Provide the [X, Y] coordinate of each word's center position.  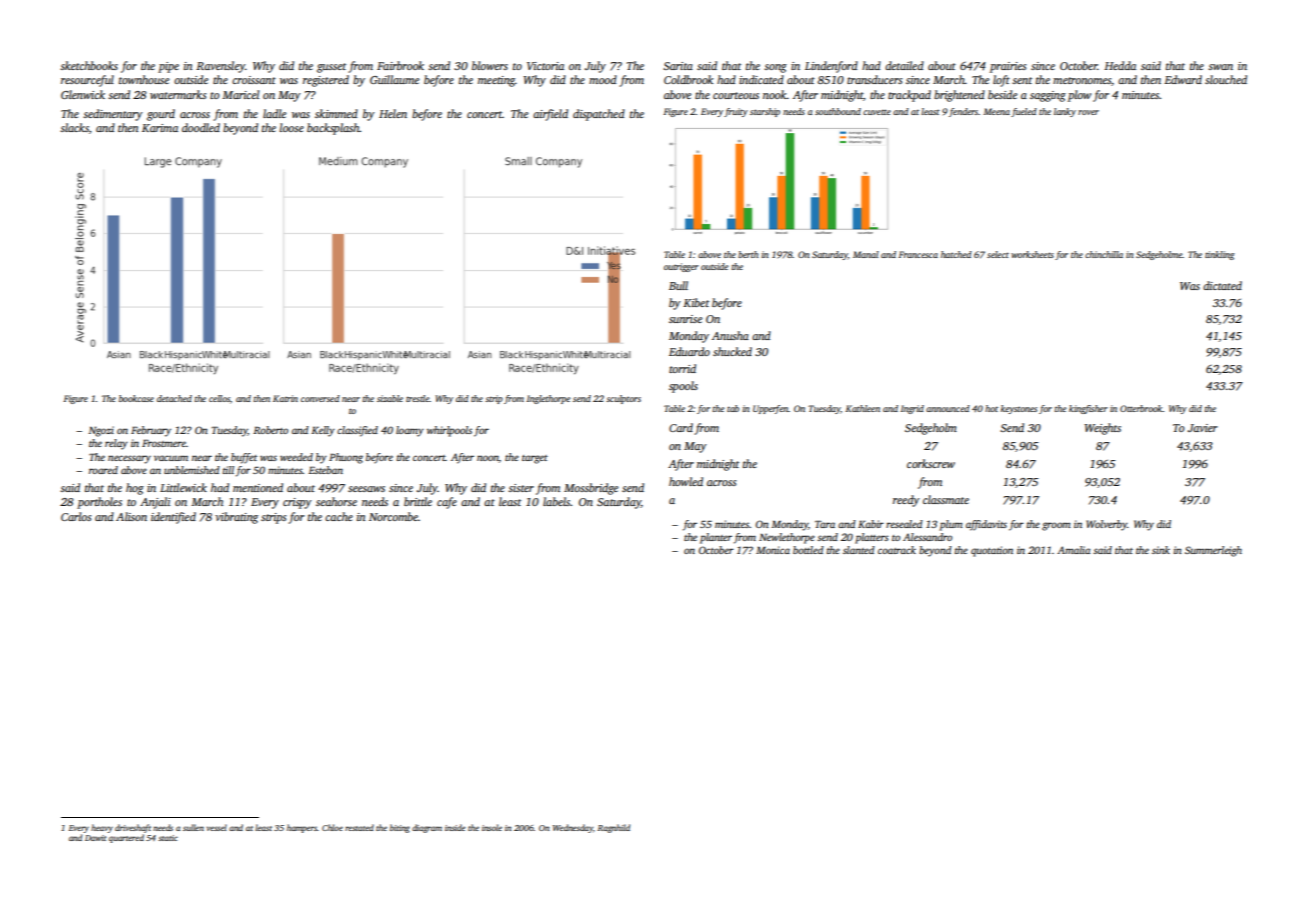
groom [1056, 526]
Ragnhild [614, 828]
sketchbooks [89, 65]
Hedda [1120, 65]
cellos [219, 398]
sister [521, 488]
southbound [838, 111]
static [168, 838]
